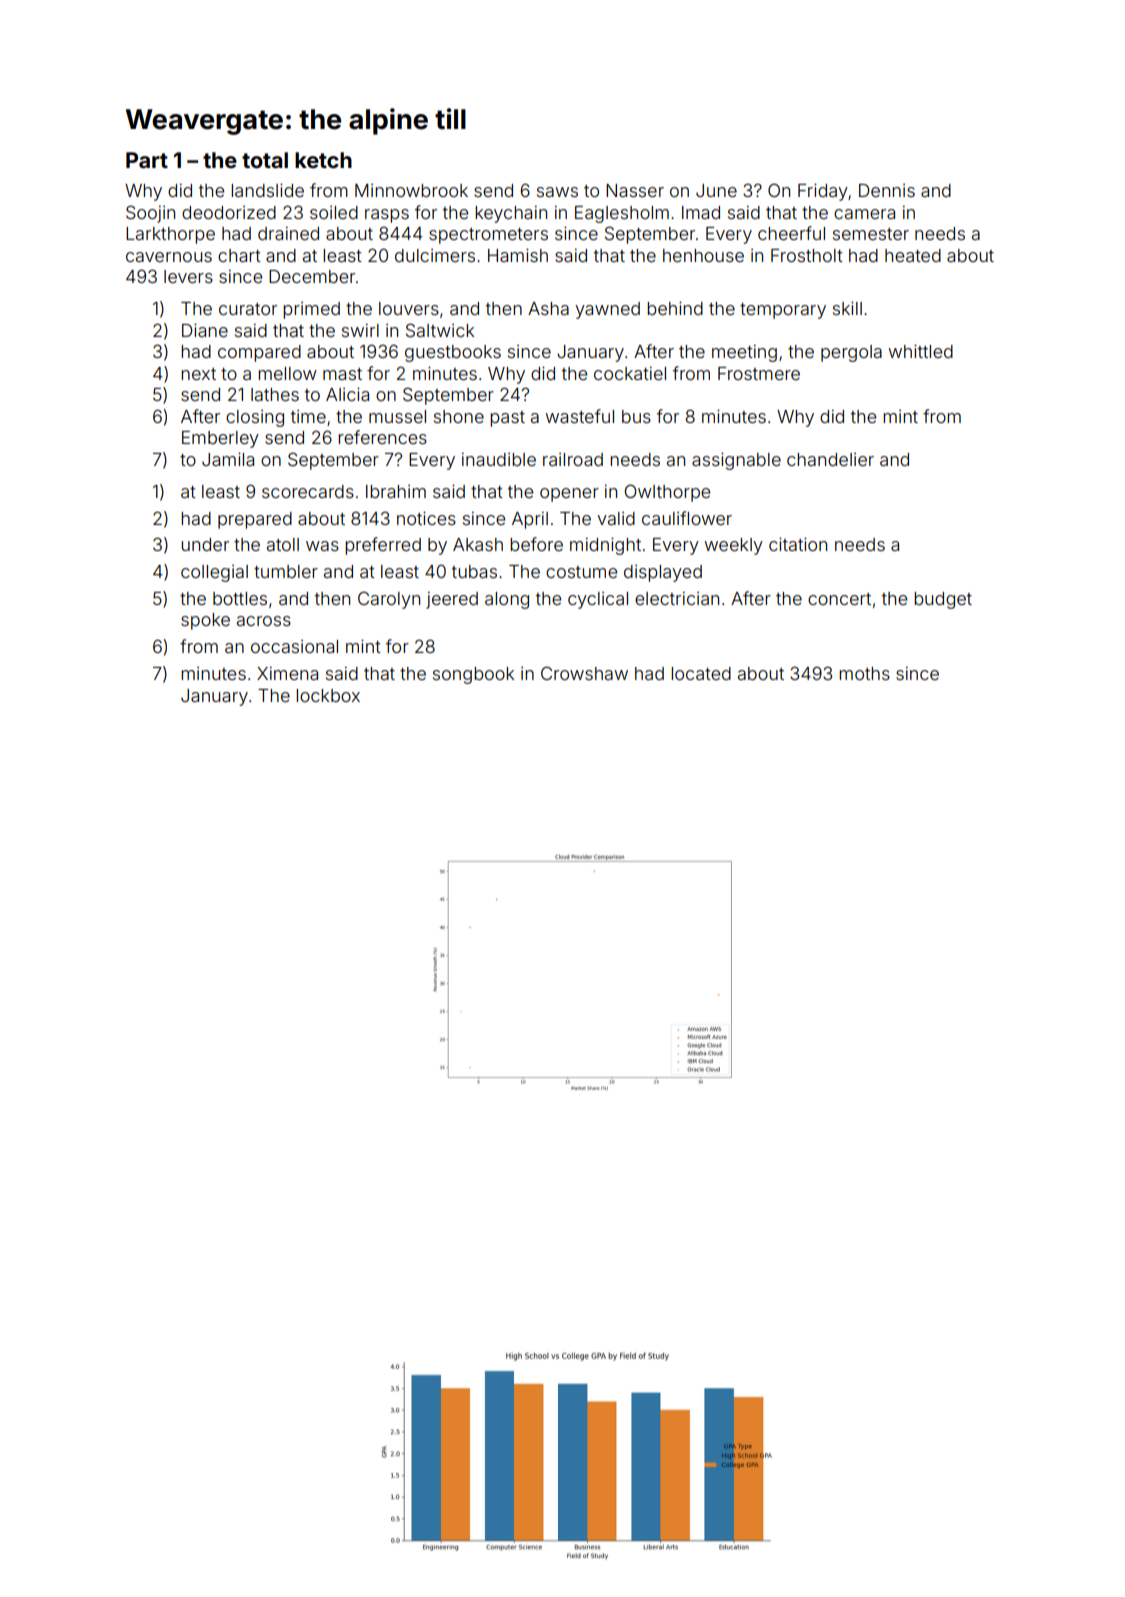 Image resolution: width=1125 pixels, height=1597 pixels. I want to click on heated, so click(913, 255).
